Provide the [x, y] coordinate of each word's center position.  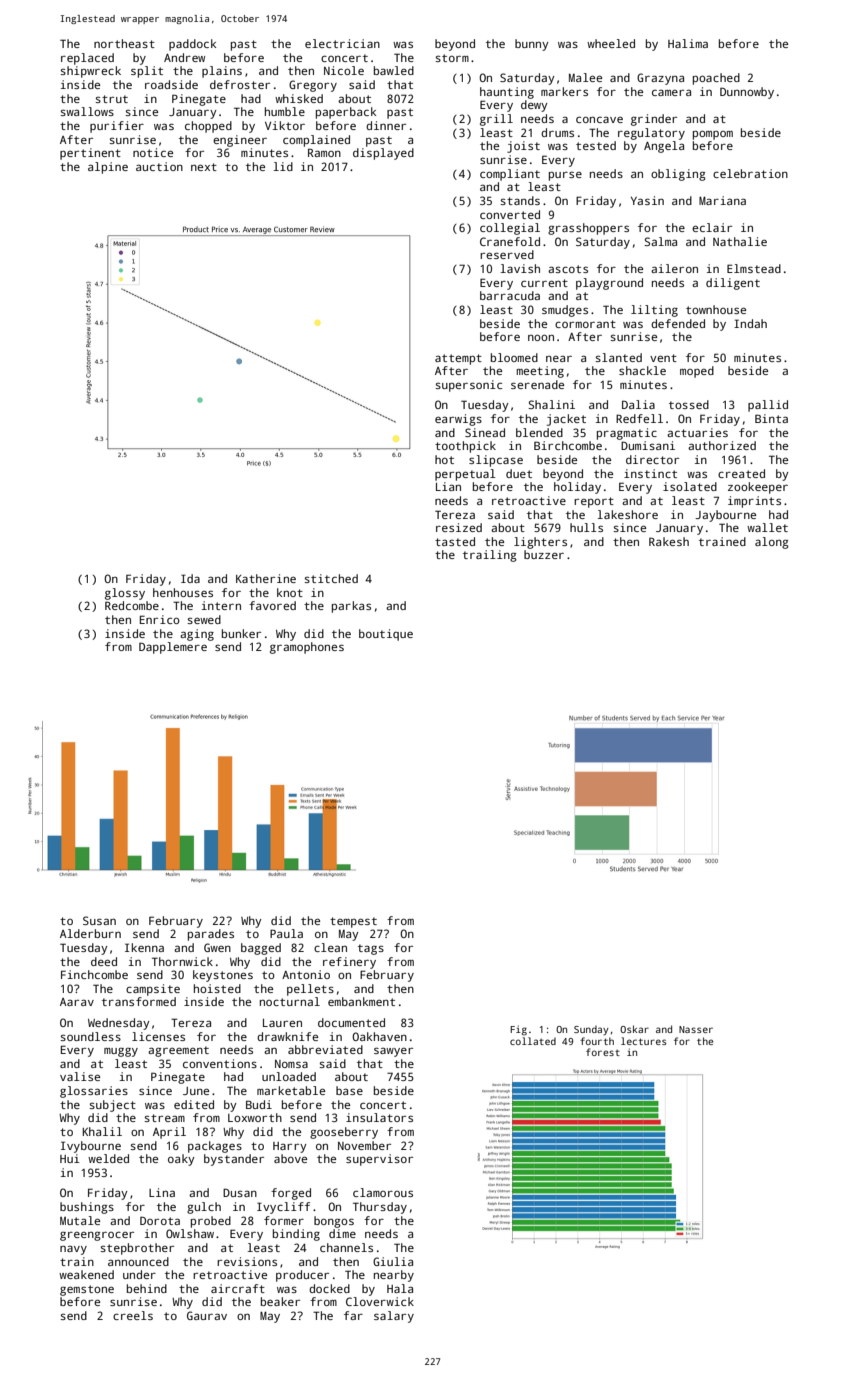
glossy [125, 594]
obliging [678, 175]
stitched [331, 578]
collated [533, 1041]
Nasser [696, 1029]
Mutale [80, 1220]
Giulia [393, 1261]
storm [452, 58]
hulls [586, 527]
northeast [124, 43]
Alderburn [90, 933]
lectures [644, 1041]
